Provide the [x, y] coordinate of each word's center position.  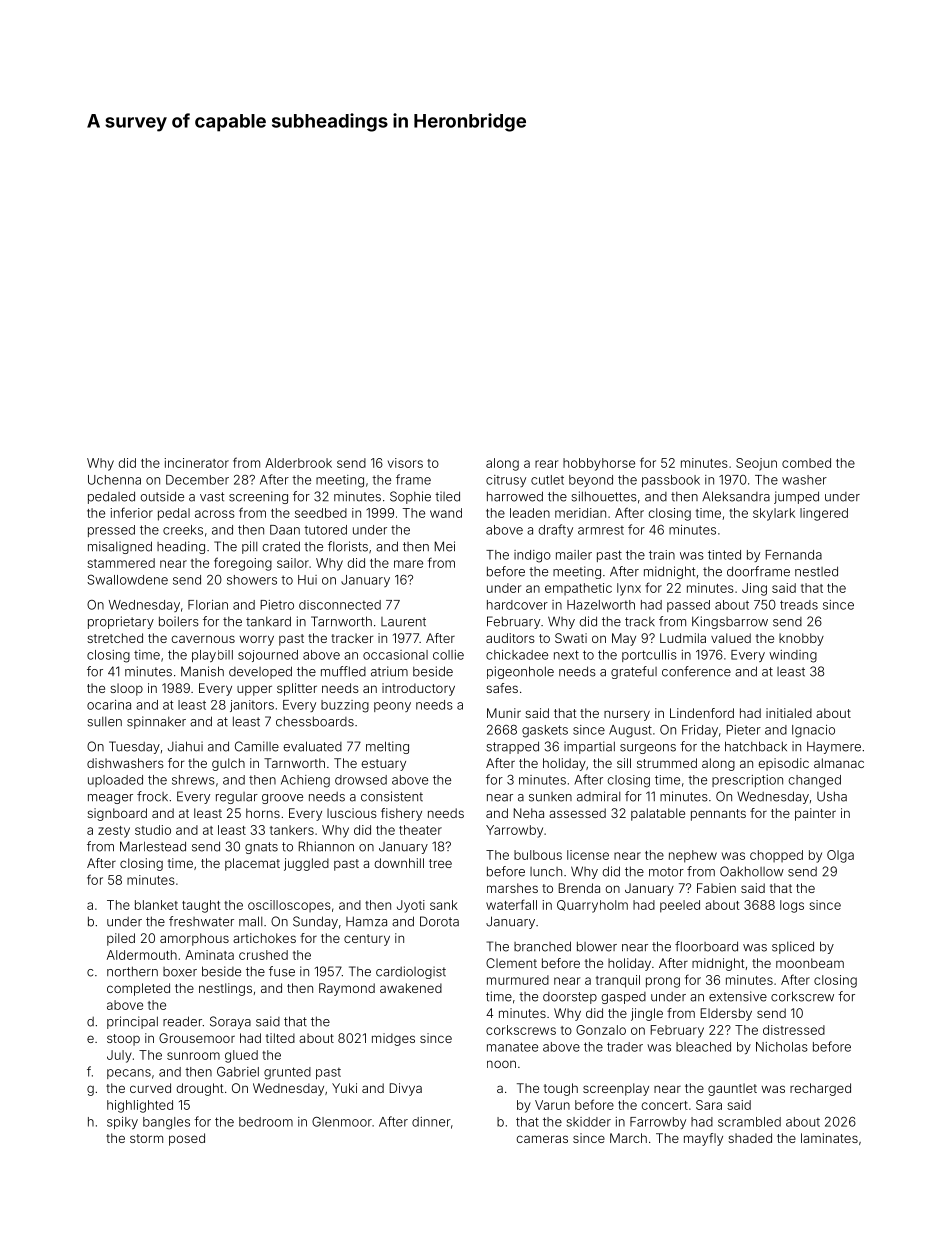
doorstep [570, 998]
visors [405, 463]
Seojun [756, 464]
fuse [282, 971]
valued [731, 638]
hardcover [517, 605]
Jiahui [185, 746]
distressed [794, 1030]
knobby [801, 639]
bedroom [266, 1122]
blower [597, 946]
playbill [212, 656]
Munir [504, 713]
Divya [406, 1089]
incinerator [196, 463]
